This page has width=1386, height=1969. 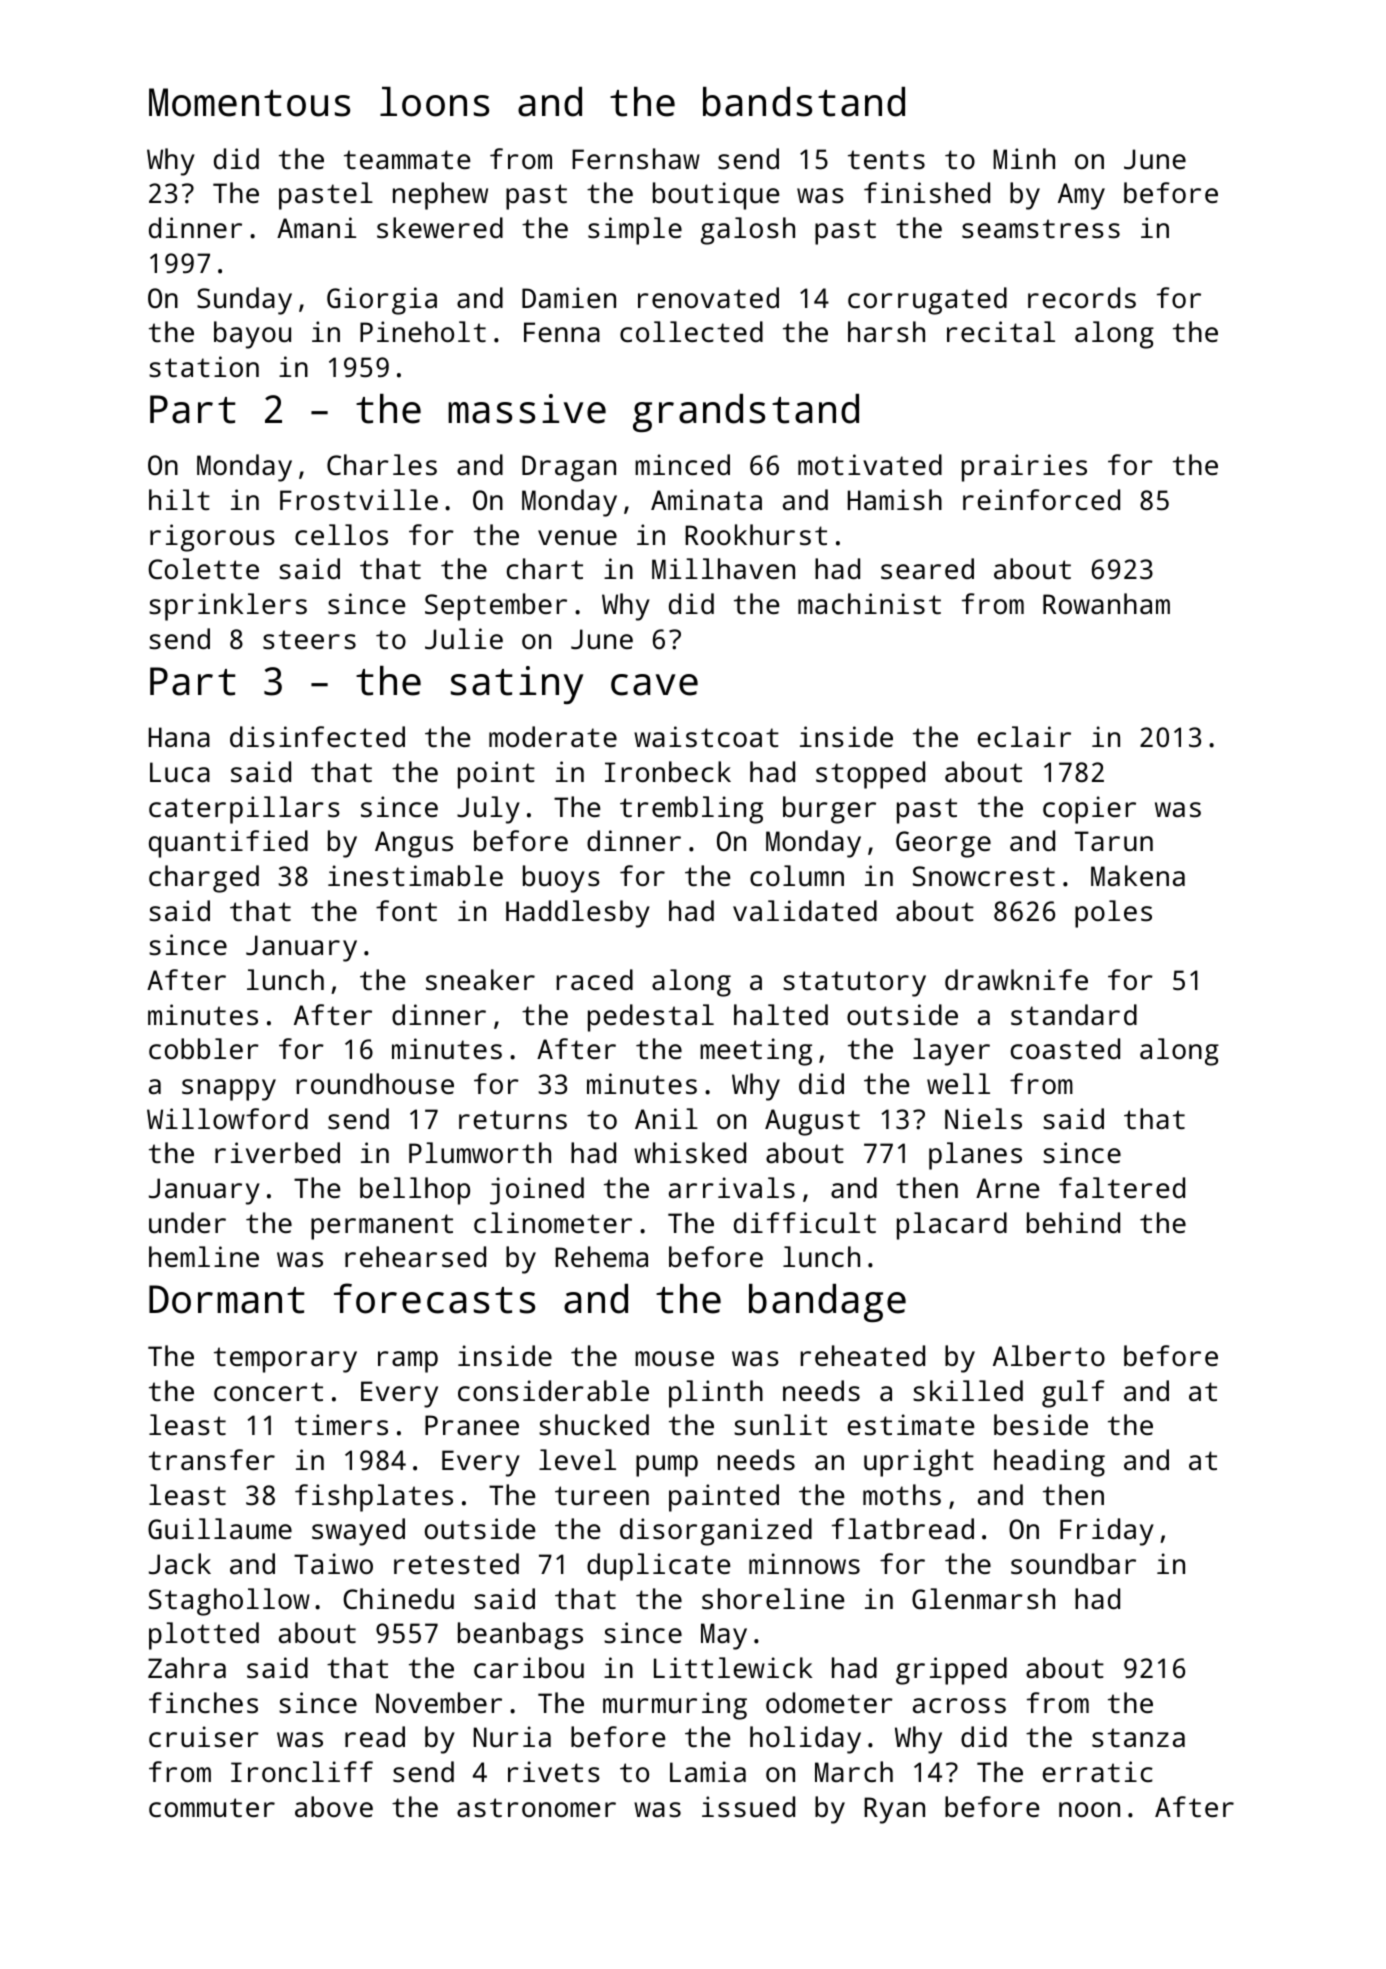 I want to click on commuter, so click(x=212, y=1808).
